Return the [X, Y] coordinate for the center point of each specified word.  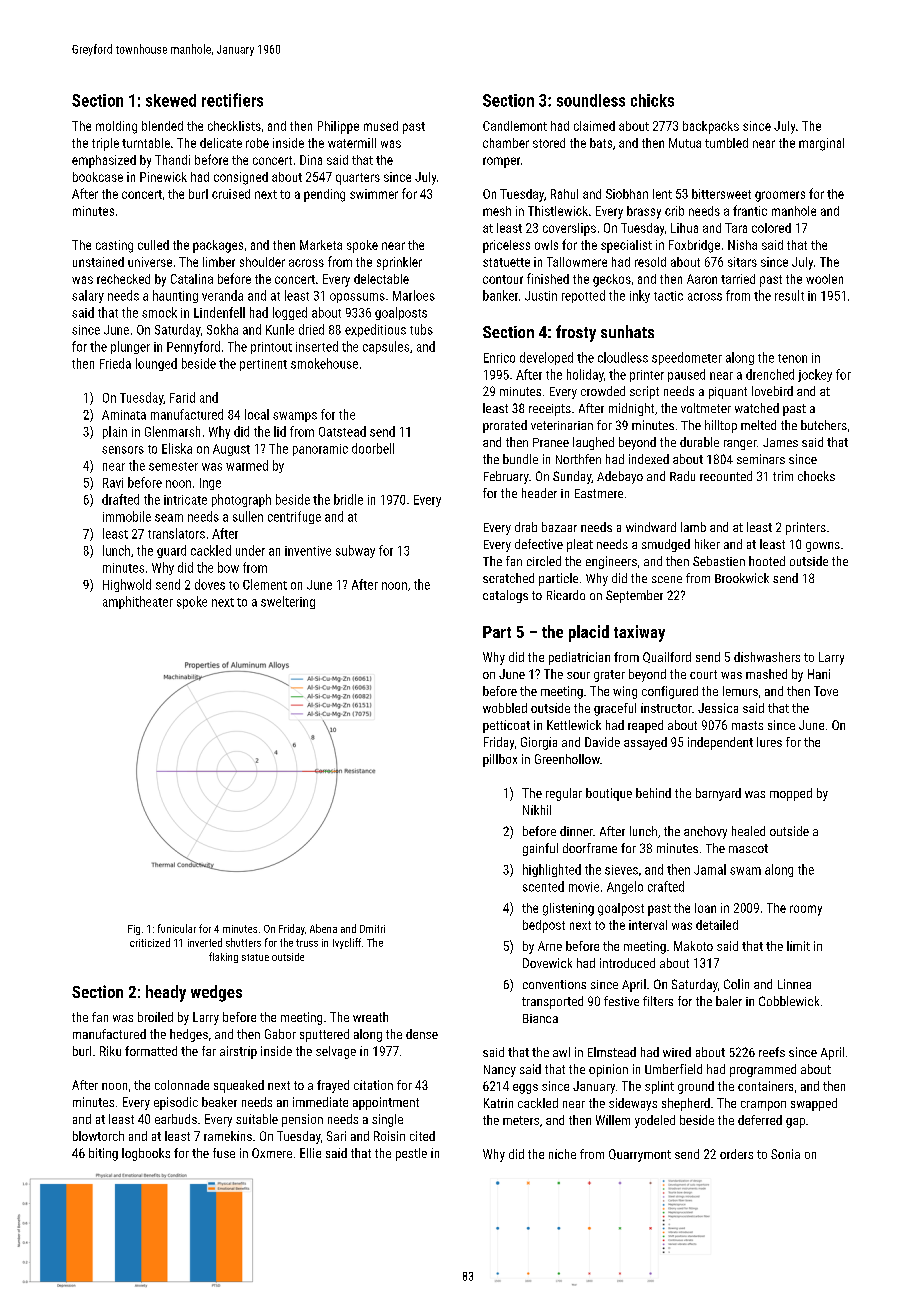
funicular [177, 928]
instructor [666, 708]
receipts [550, 410]
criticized [150, 942]
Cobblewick [789, 1001]
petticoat [506, 726]
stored [549, 143]
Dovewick [547, 963]
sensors [123, 450]
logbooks [146, 1154]
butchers [824, 425]
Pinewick [163, 177]
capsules [386, 347]
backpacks [711, 127]
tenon [792, 358]
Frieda [115, 363]
